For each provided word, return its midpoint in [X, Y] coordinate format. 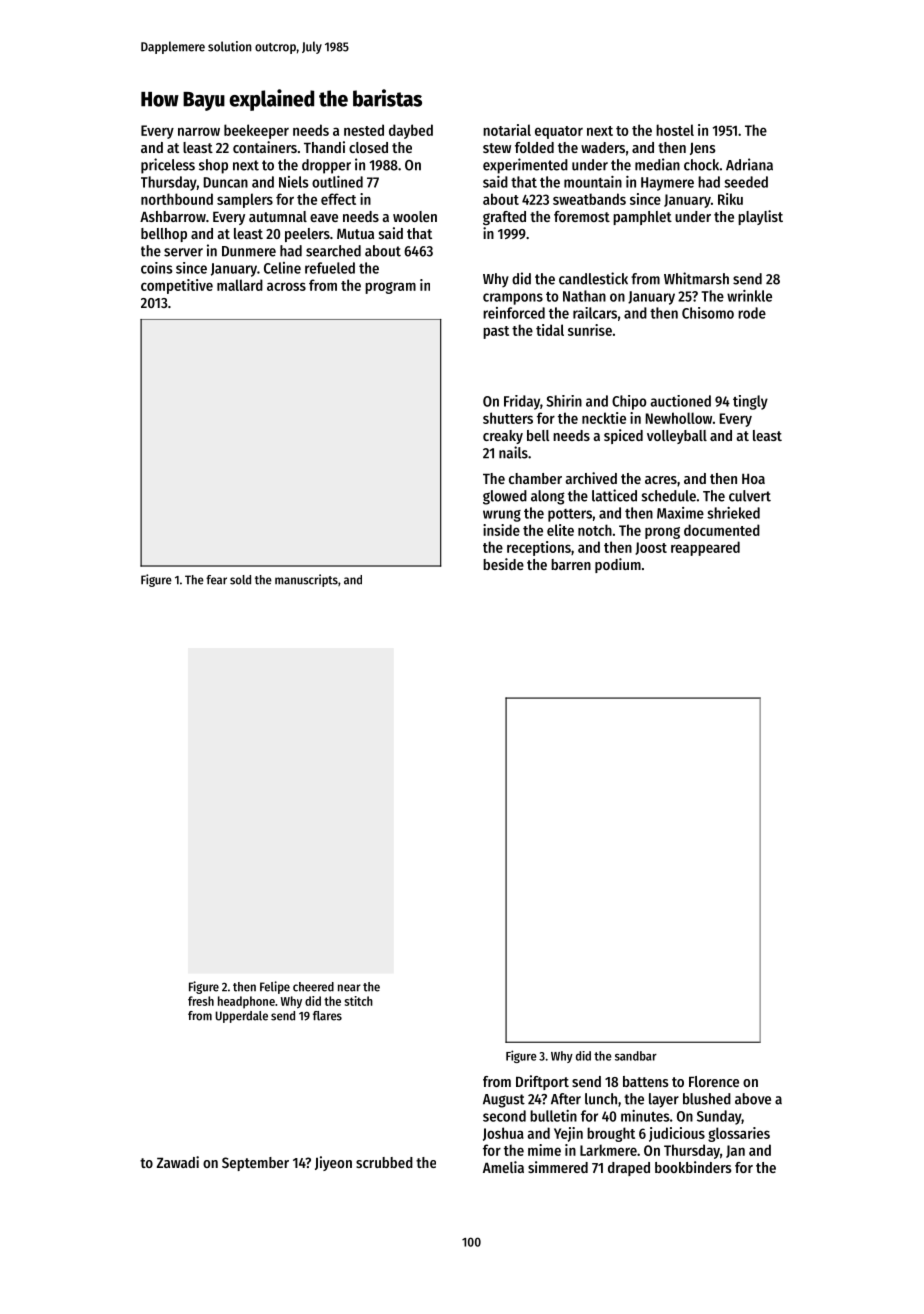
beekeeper [256, 131]
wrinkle [749, 296]
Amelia [503, 1167]
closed [368, 147]
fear [216, 580]
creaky [503, 437]
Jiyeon [333, 1163]
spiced [623, 436]
